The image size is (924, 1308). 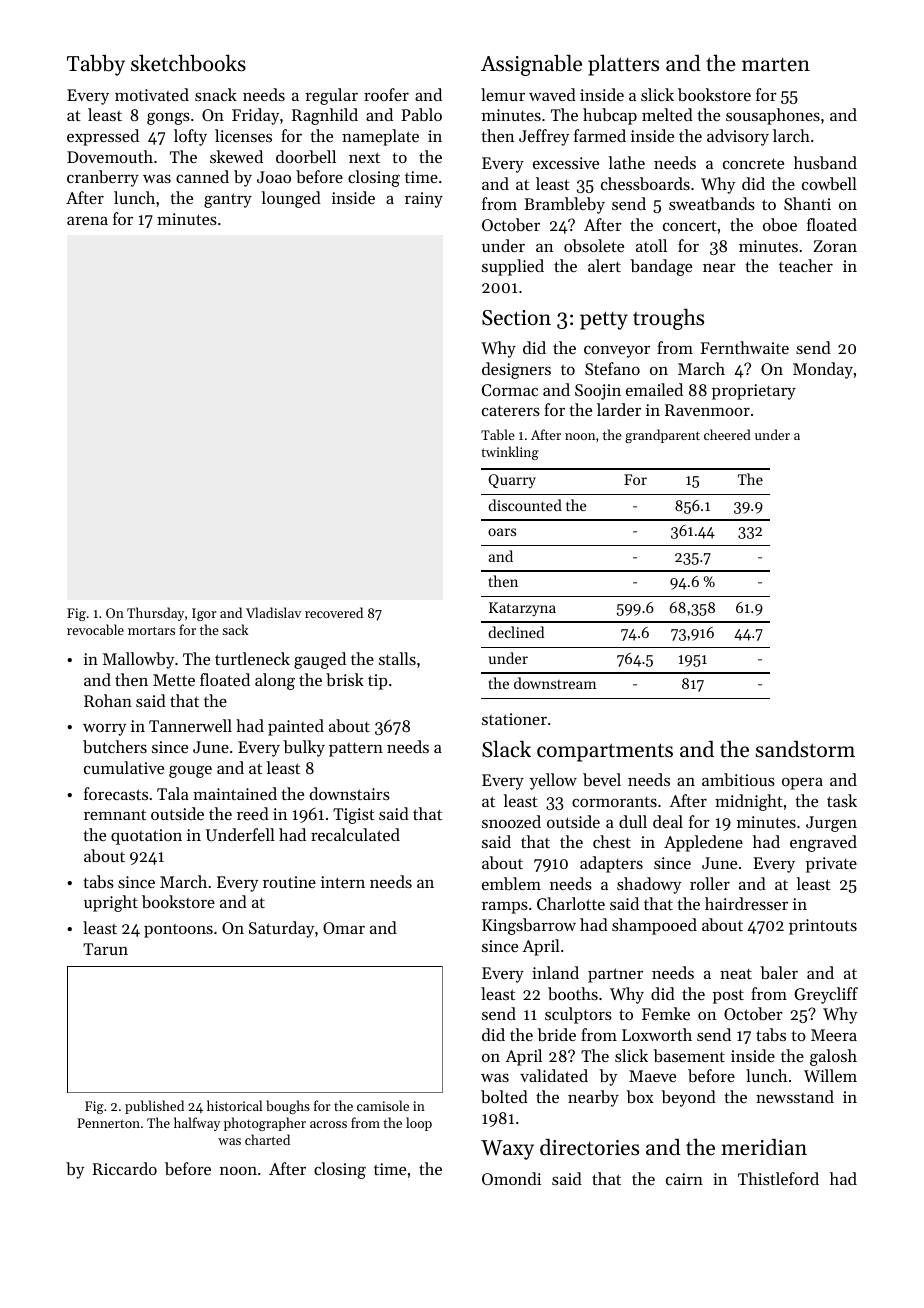 I want to click on Meera, so click(x=834, y=1035).
